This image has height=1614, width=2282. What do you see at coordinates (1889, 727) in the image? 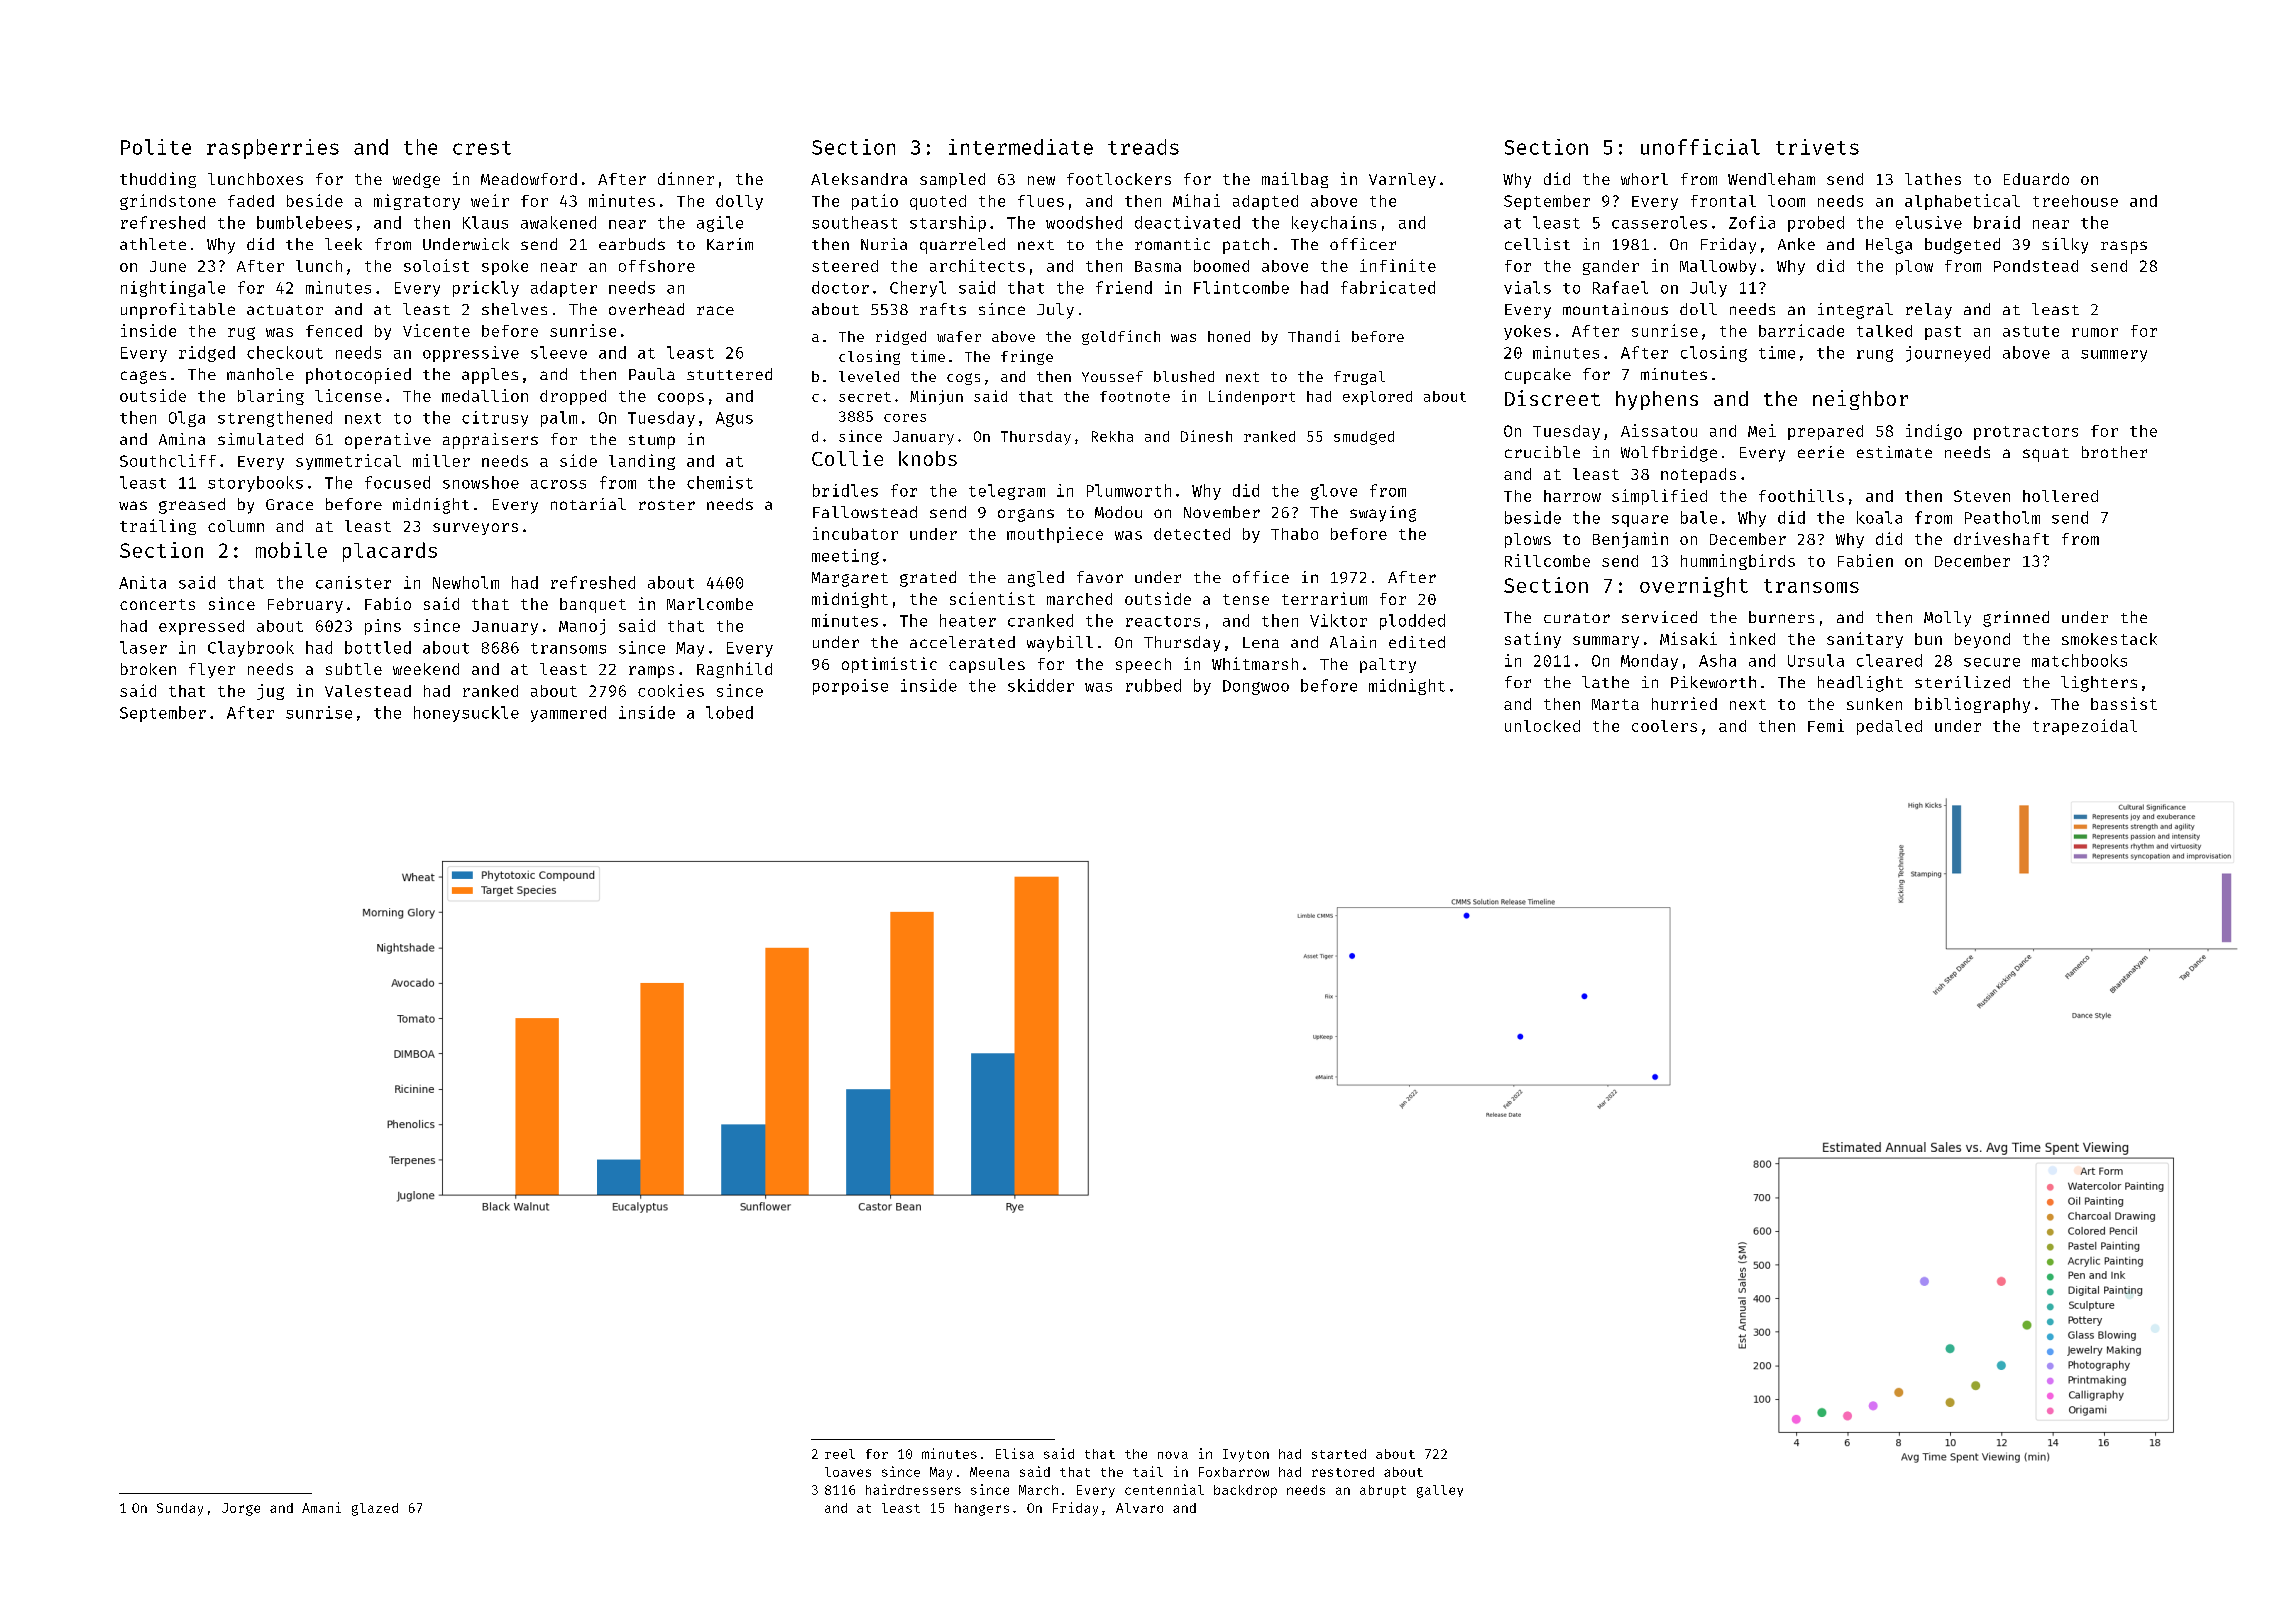
I see `pedaled` at bounding box center [1889, 727].
